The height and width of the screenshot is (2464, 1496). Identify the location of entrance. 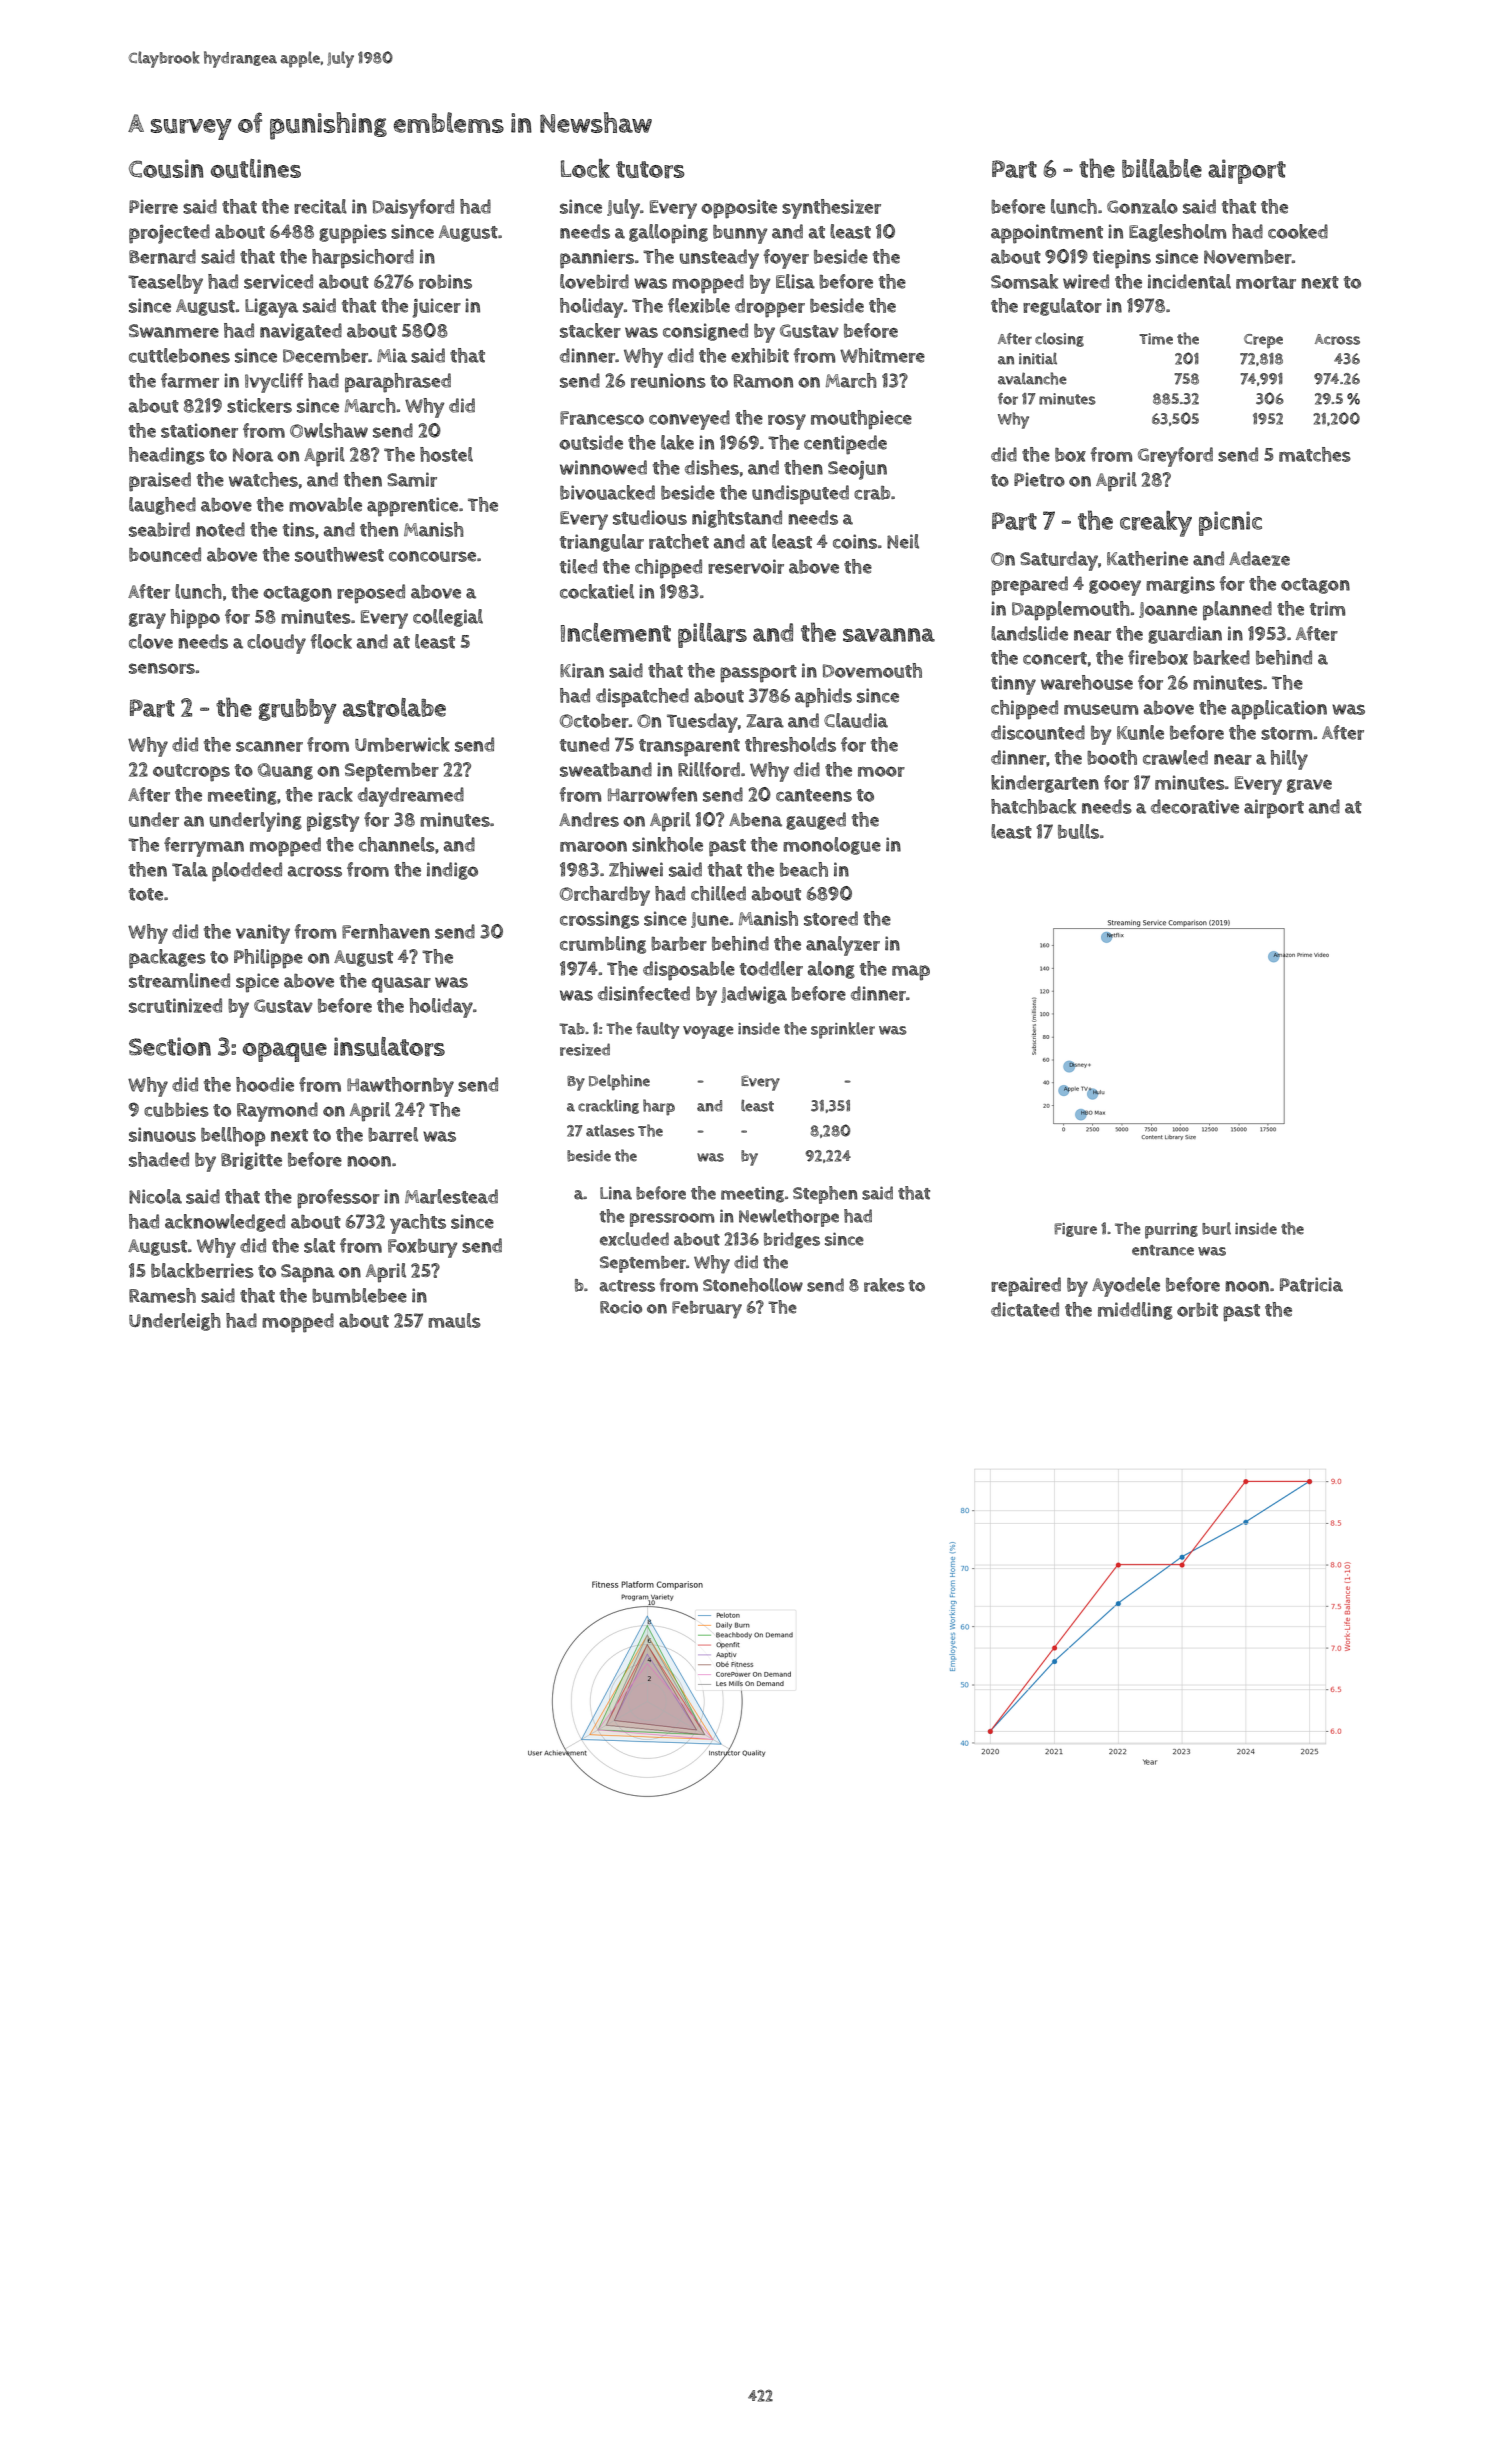
(1163, 1250).
